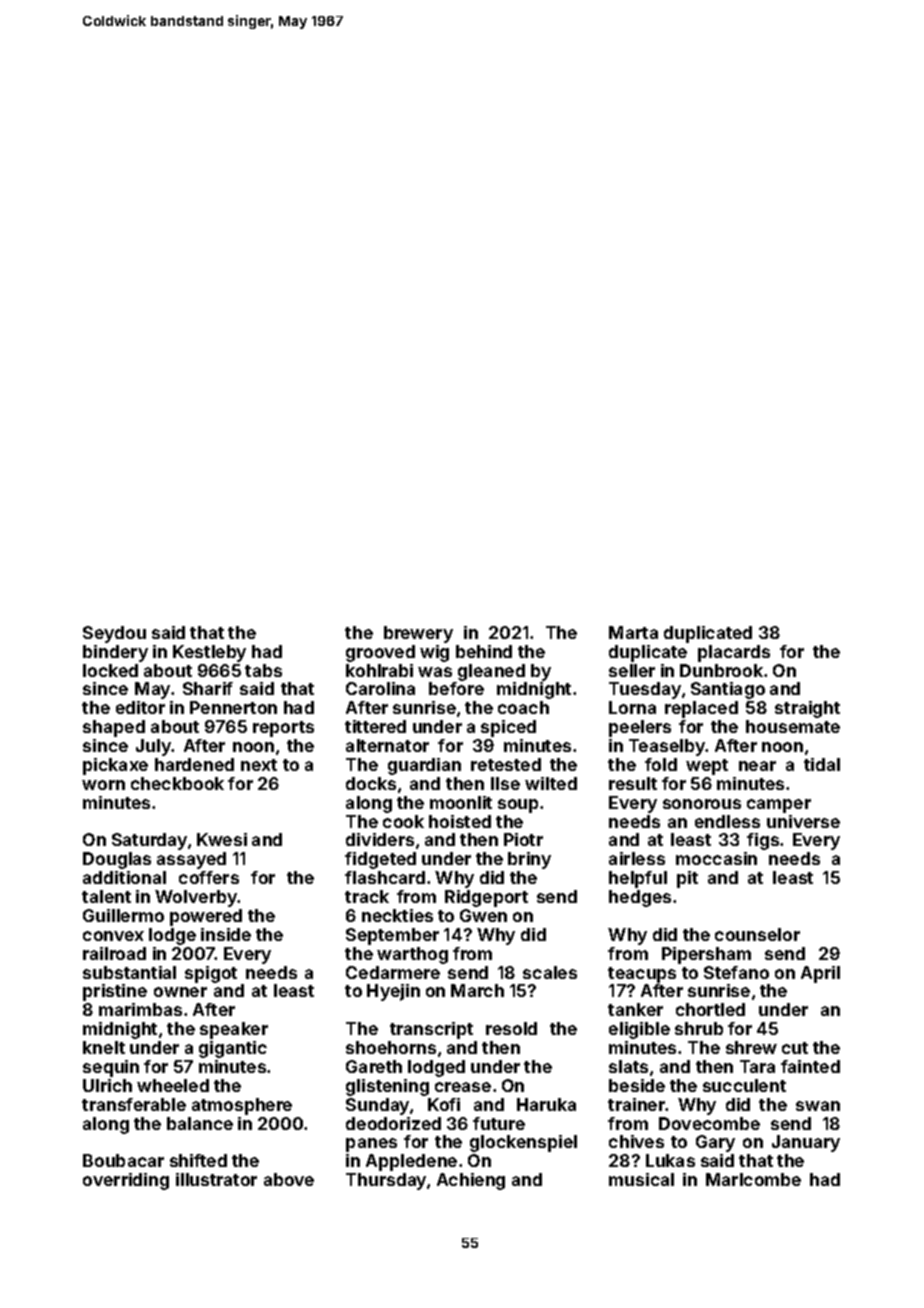 The image size is (924, 1308). What do you see at coordinates (728, 690) in the page?
I see `Santiago` at bounding box center [728, 690].
